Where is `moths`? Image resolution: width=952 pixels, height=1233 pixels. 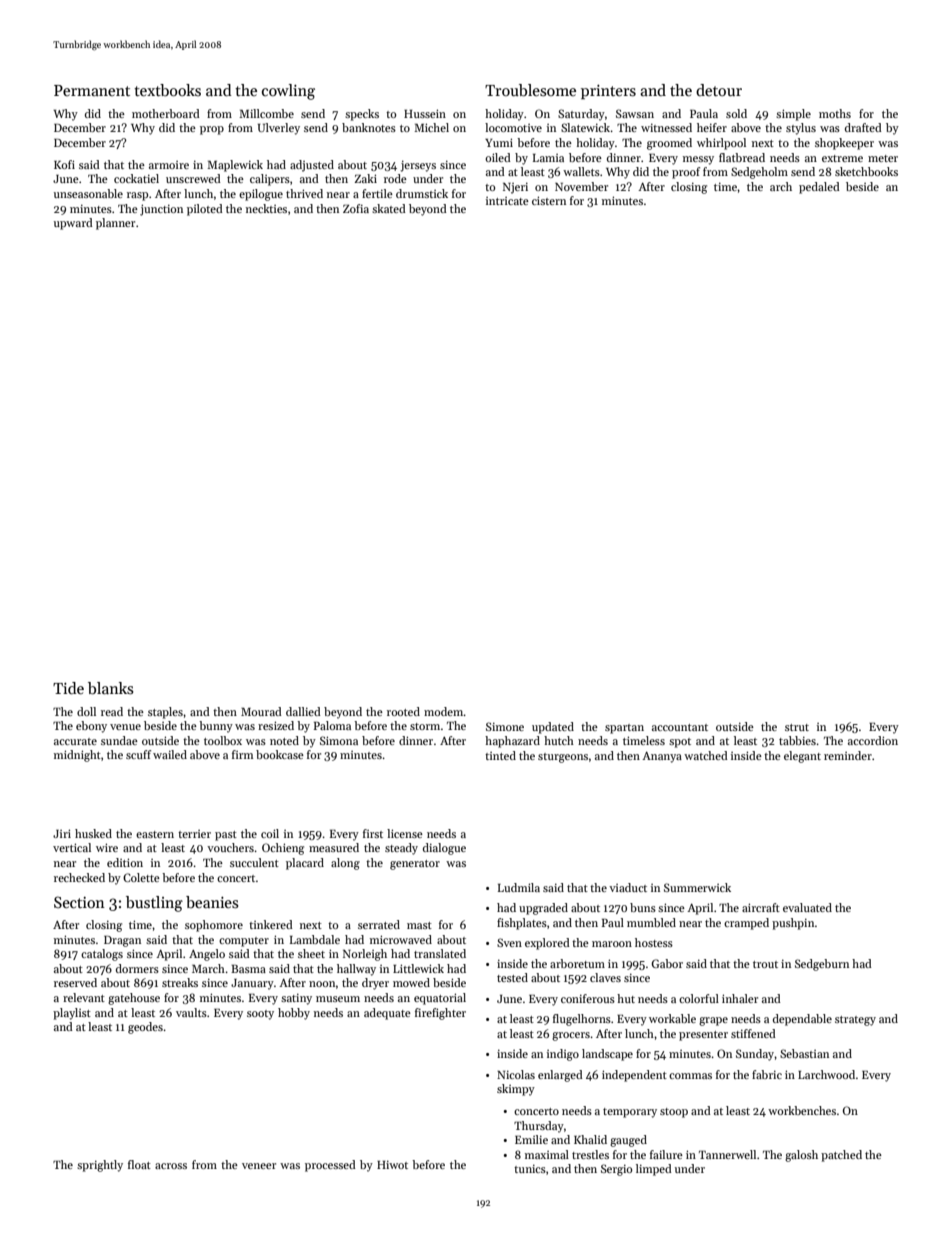
moths is located at coordinates (835, 113).
